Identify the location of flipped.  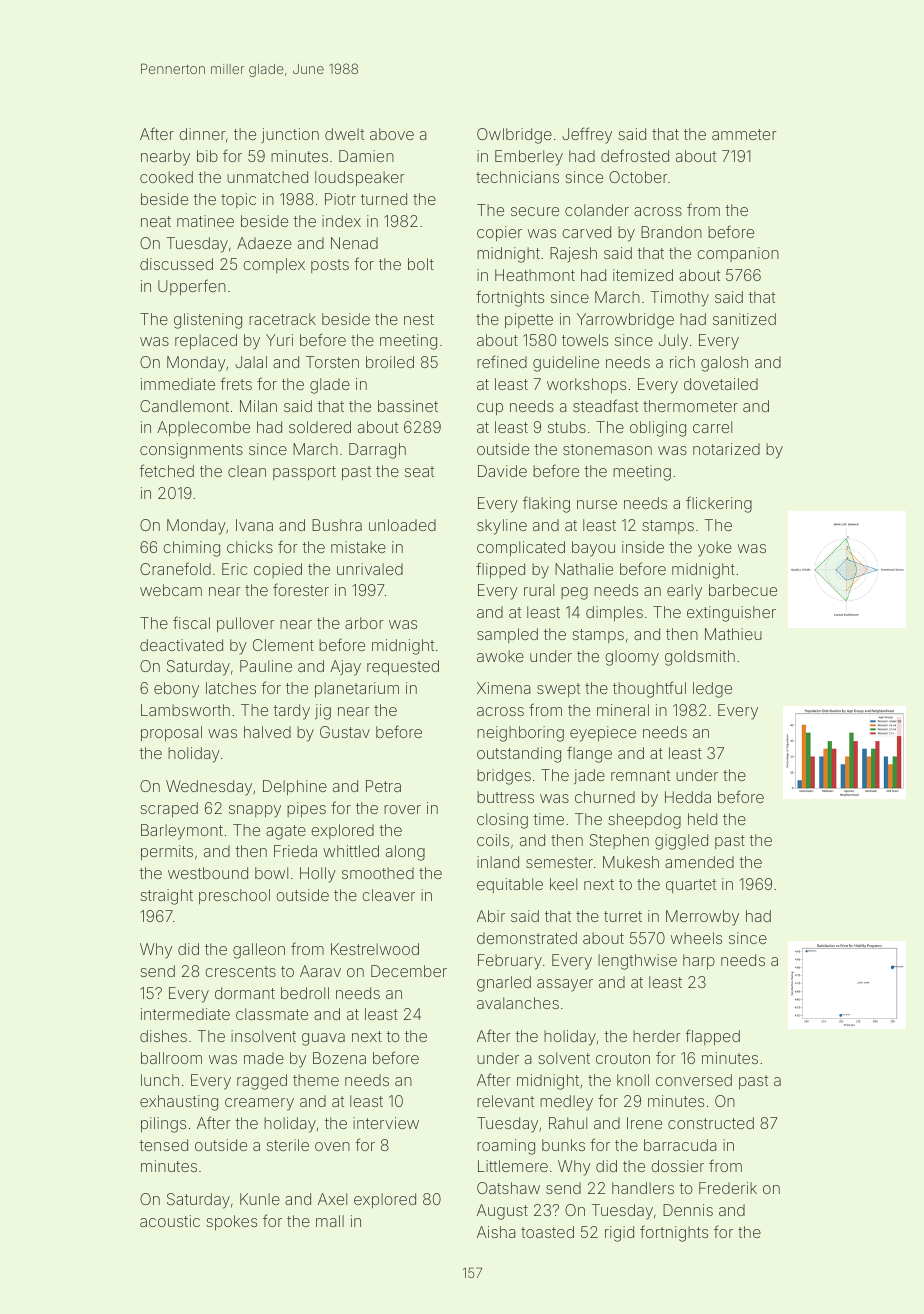
(500, 570).
